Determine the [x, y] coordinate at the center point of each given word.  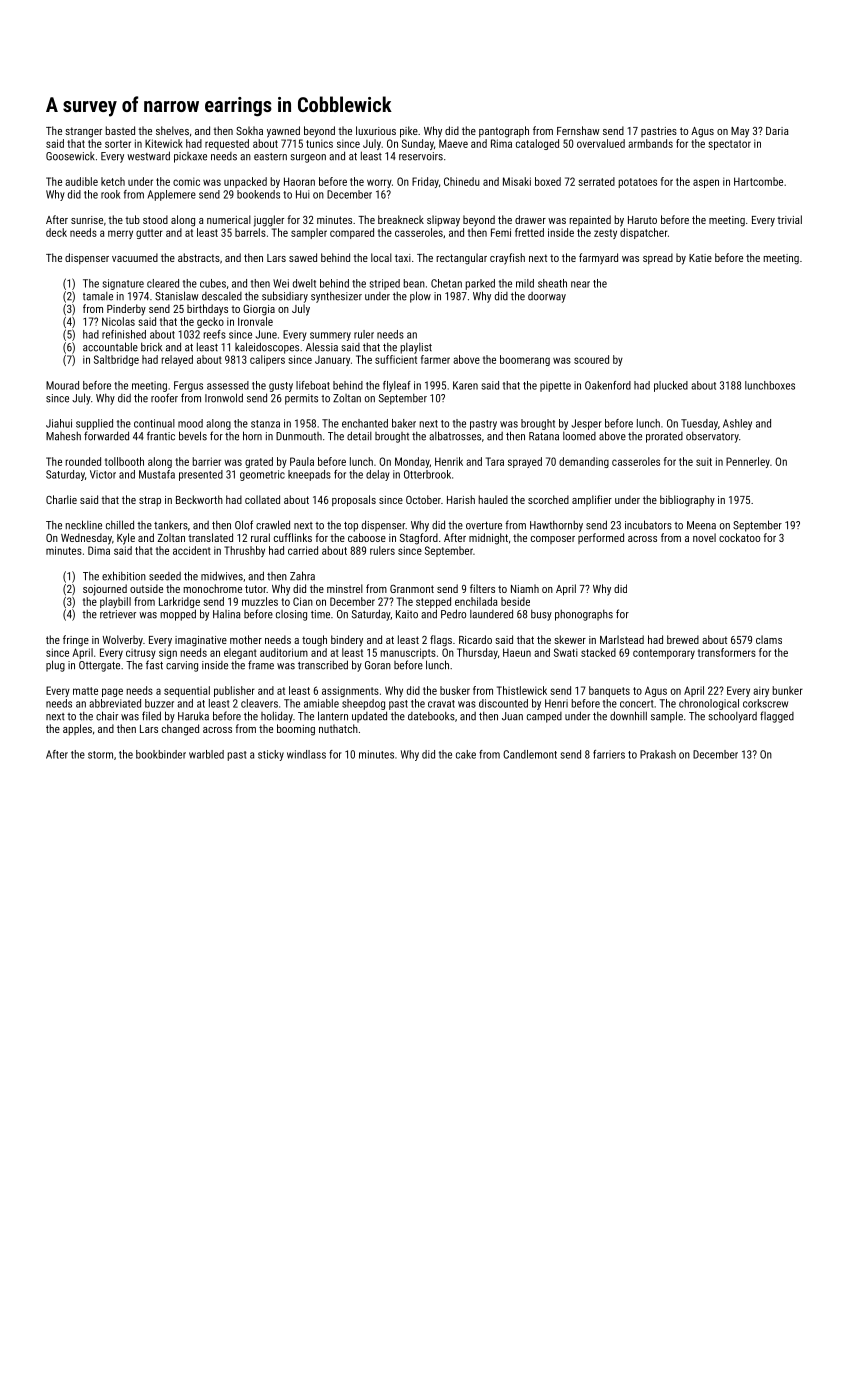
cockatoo [739, 537]
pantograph [504, 132]
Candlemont [530, 754]
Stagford [419, 539]
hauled [493, 499]
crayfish [507, 259]
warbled [206, 754]
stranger [83, 132]
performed [601, 538]
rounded [83, 461]
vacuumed [135, 257]
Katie [700, 258]
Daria [777, 131]
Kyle [126, 539]
